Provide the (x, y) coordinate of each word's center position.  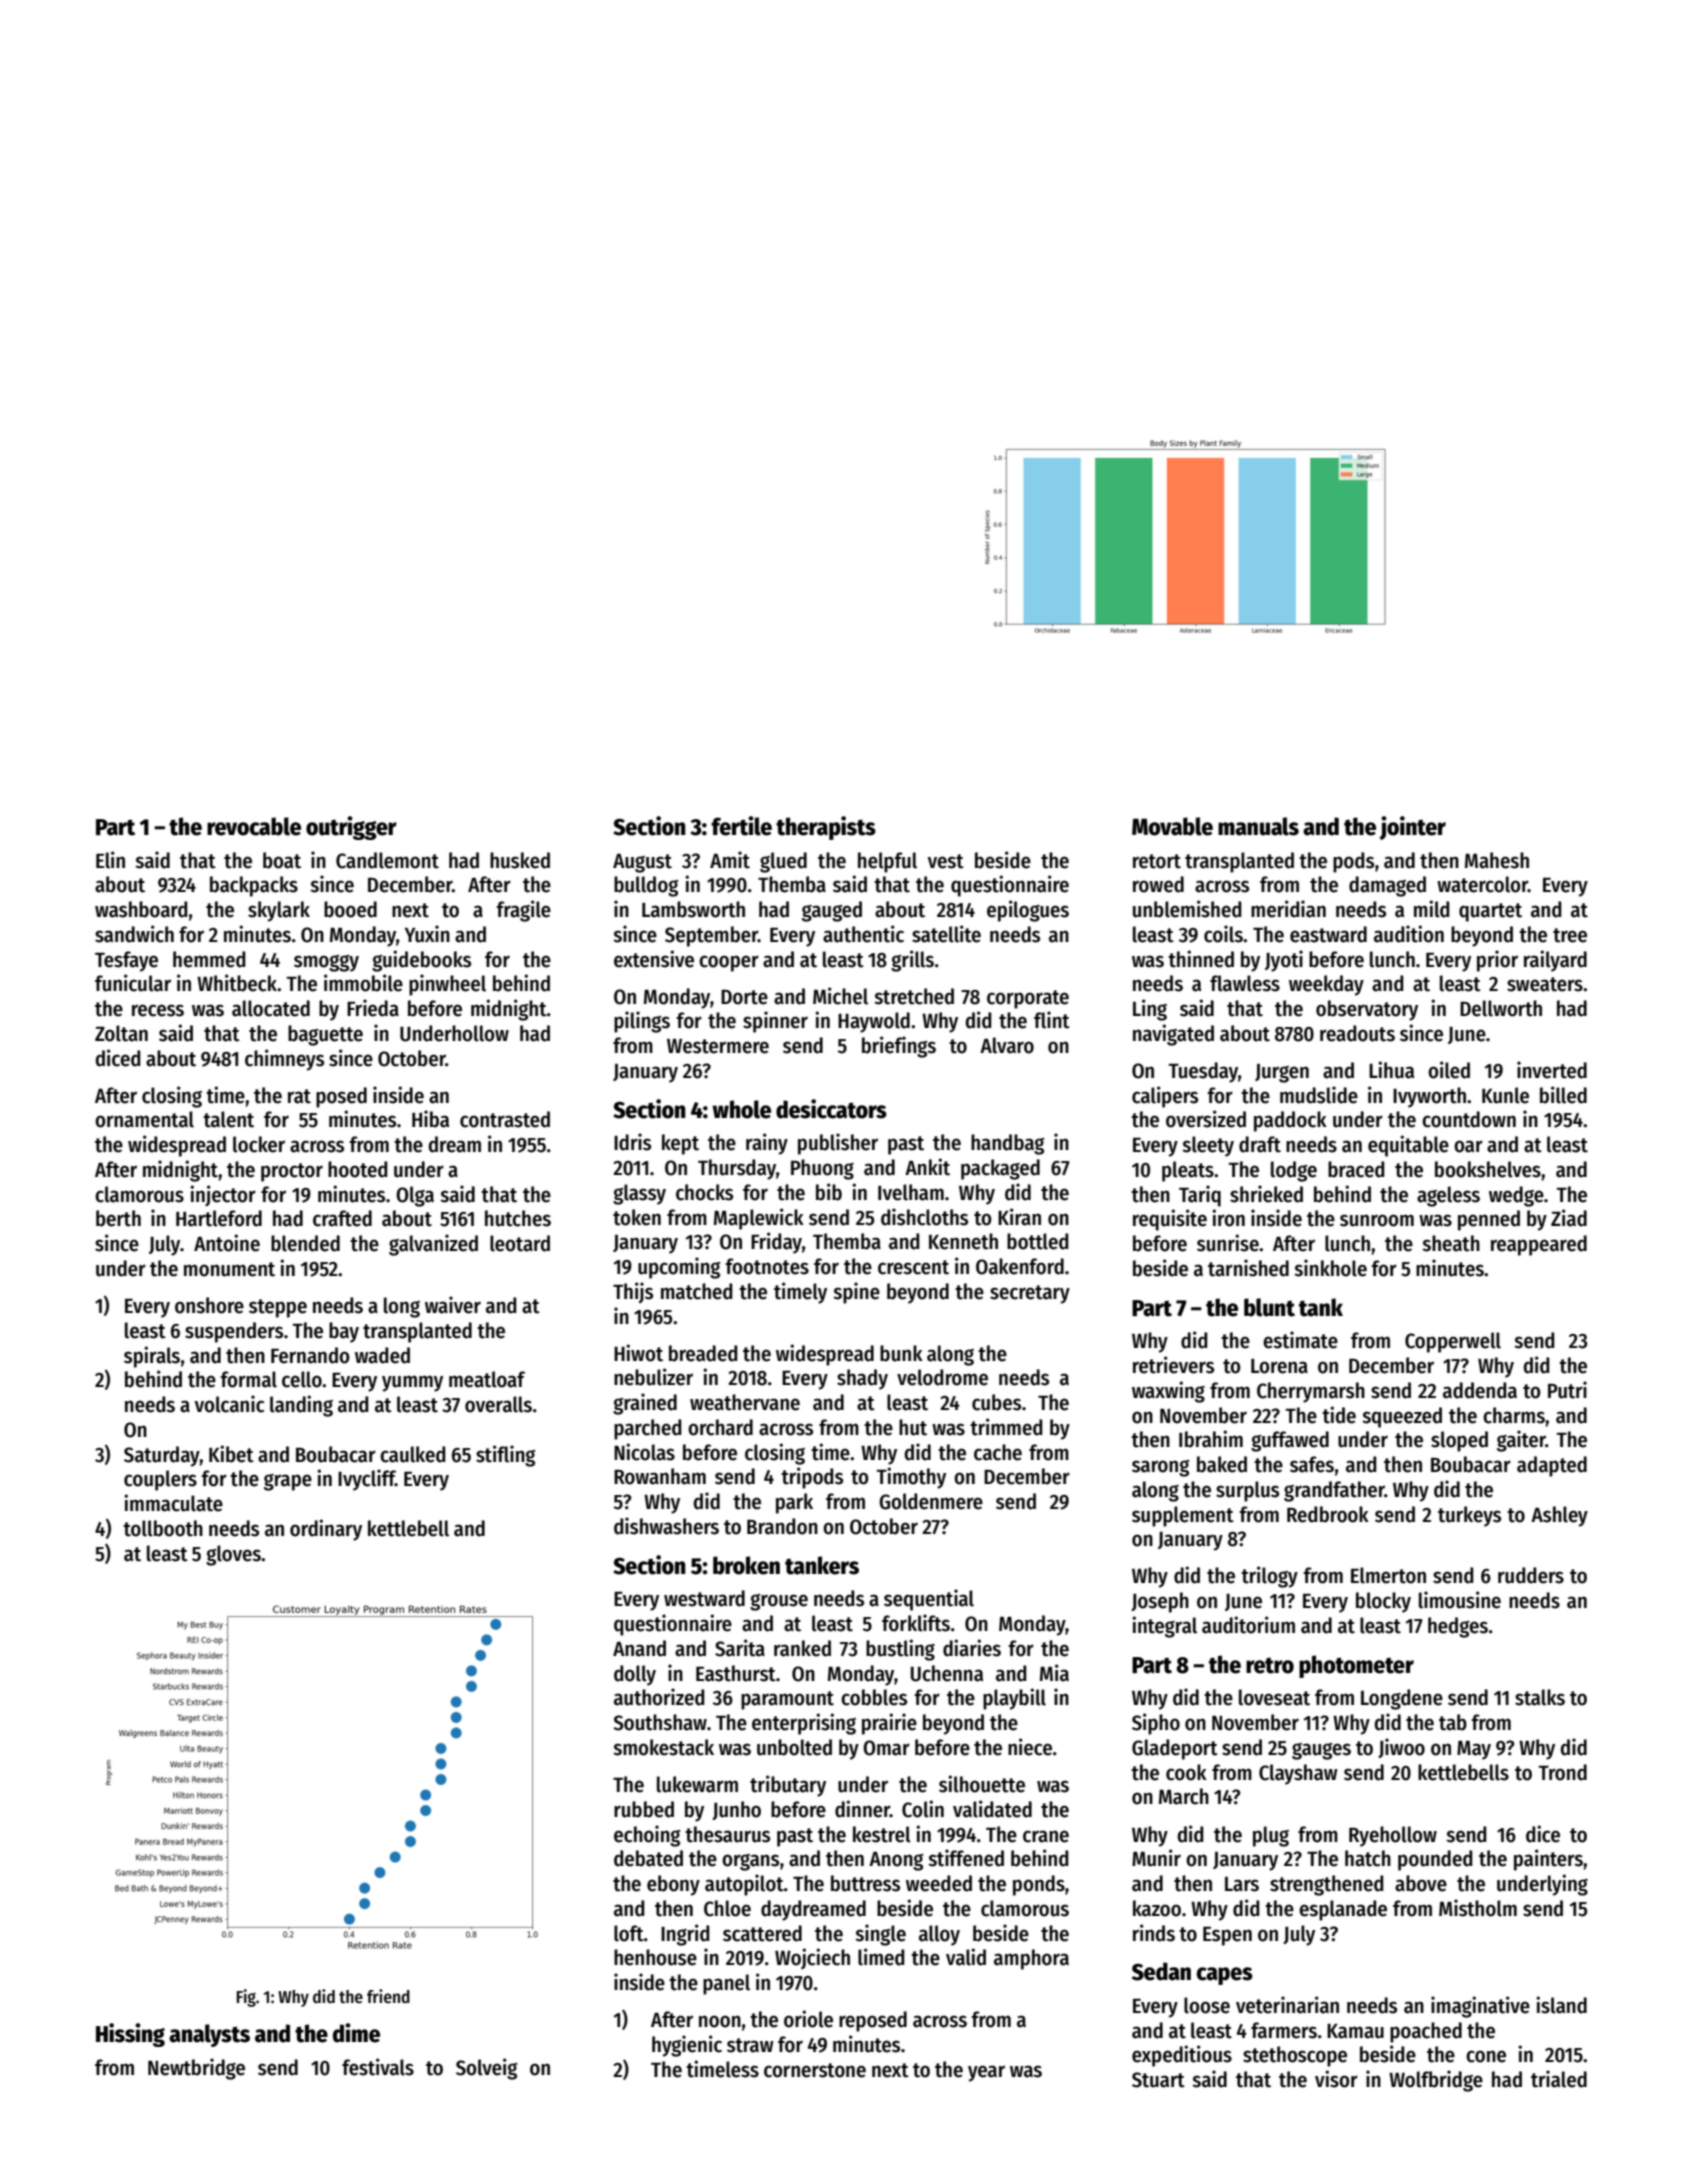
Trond (1563, 1772)
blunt (1269, 1307)
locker (259, 1144)
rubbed (644, 1809)
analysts (209, 2035)
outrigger (351, 828)
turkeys (1469, 1516)
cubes (996, 1402)
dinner (862, 1809)
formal (248, 1379)
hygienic (687, 2046)
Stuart (1158, 2080)
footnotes (767, 1266)
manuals (1258, 826)
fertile (741, 826)
